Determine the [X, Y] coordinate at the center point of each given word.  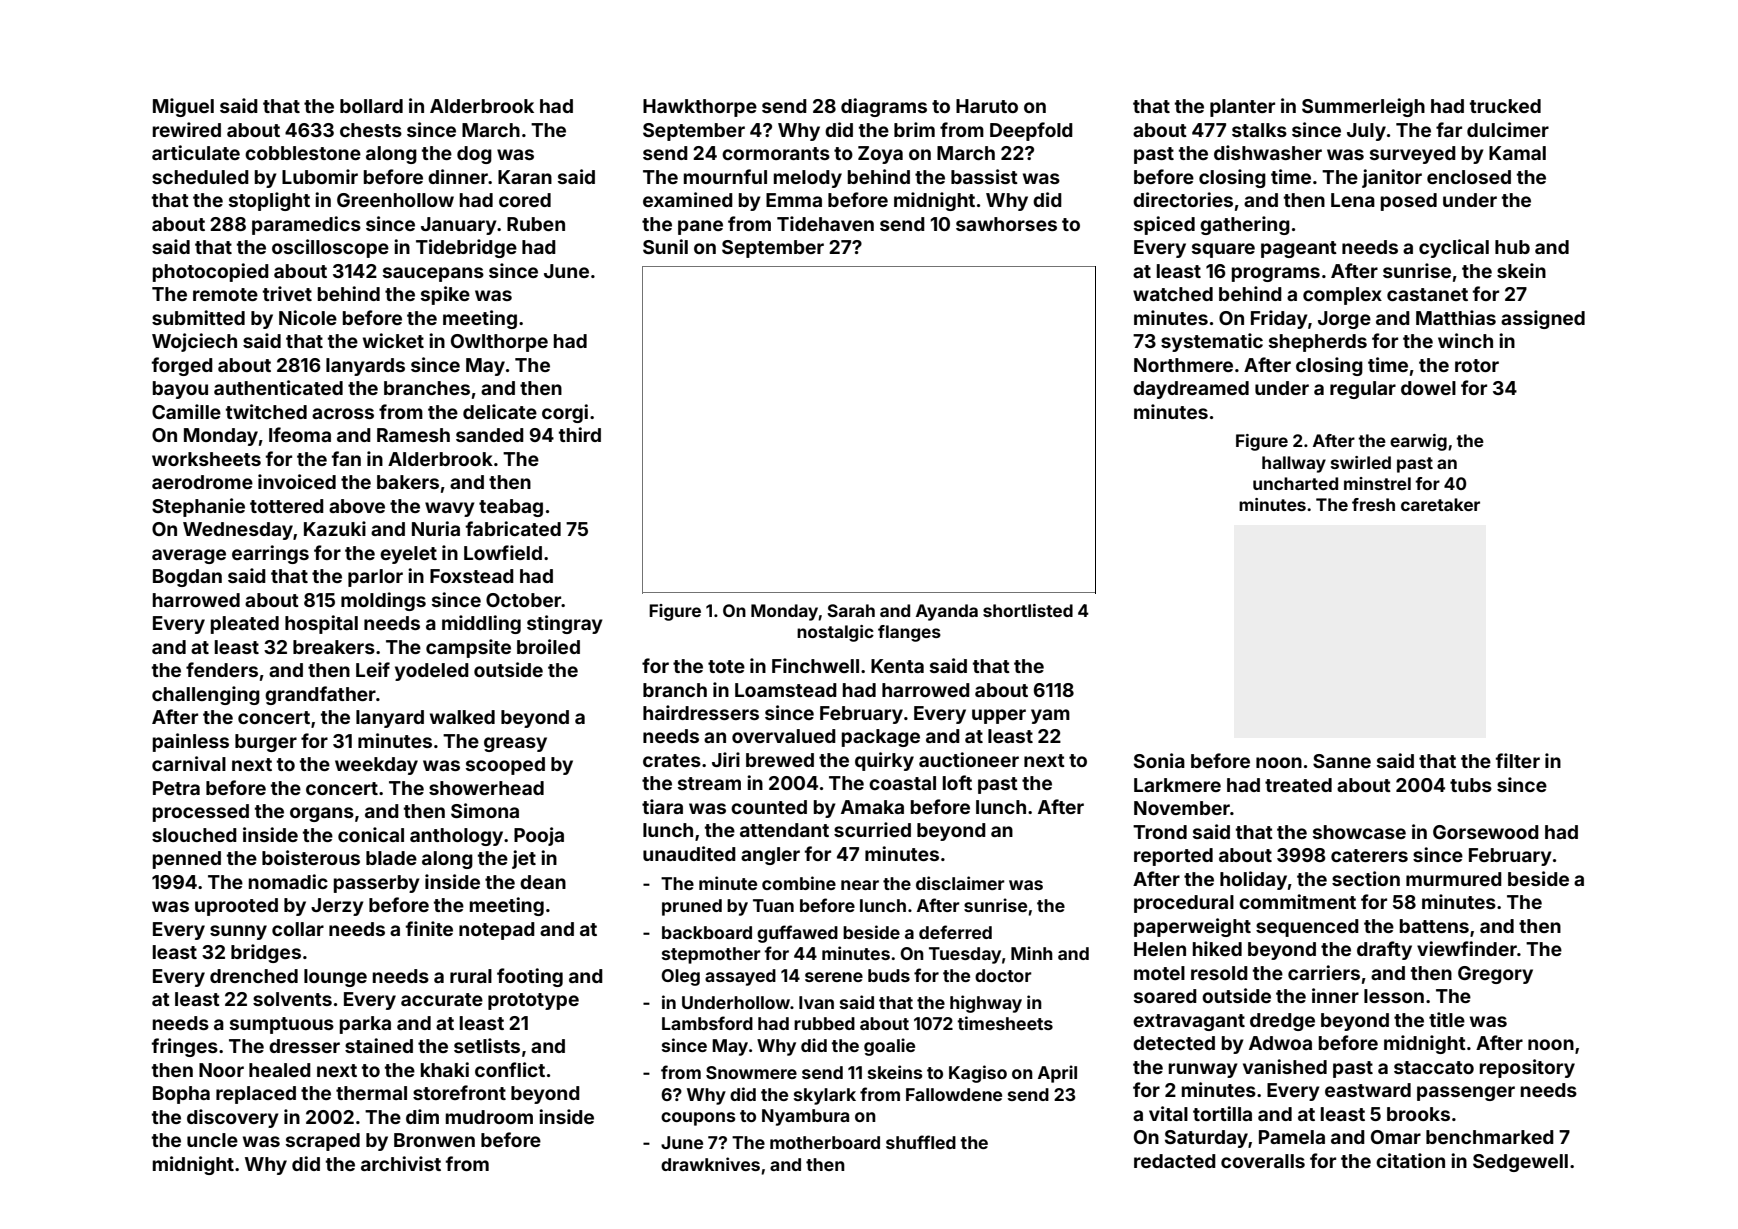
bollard [371, 106]
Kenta [897, 666]
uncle [212, 1140]
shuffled [921, 1142]
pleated [245, 625]
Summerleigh [1363, 107]
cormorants [776, 153]
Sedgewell [1520, 1163]
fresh [1373, 504]
